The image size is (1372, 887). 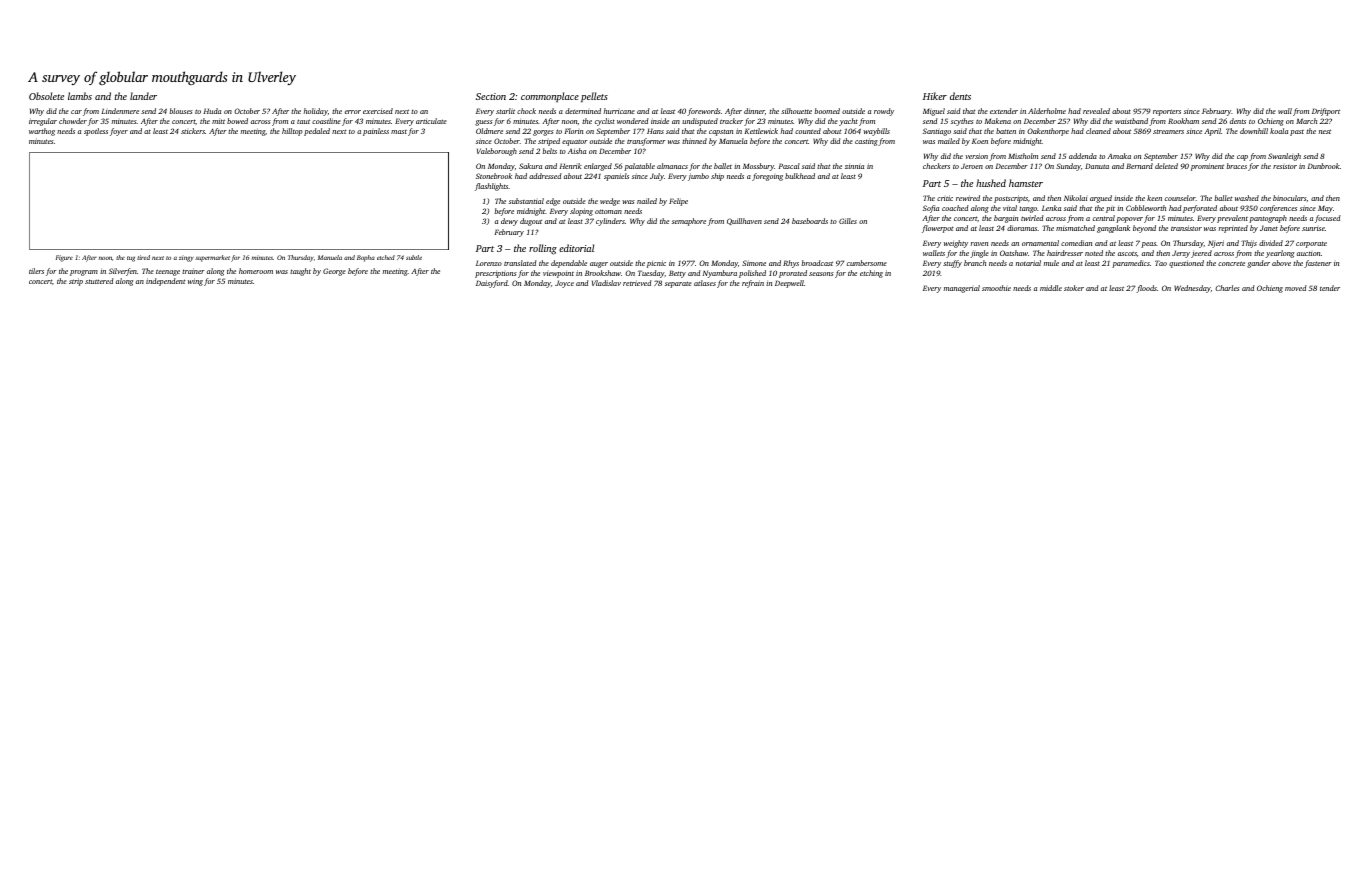 What do you see at coordinates (509, 222) in the screenshot?
I see `dewy` at bounding box center [509, 222].
